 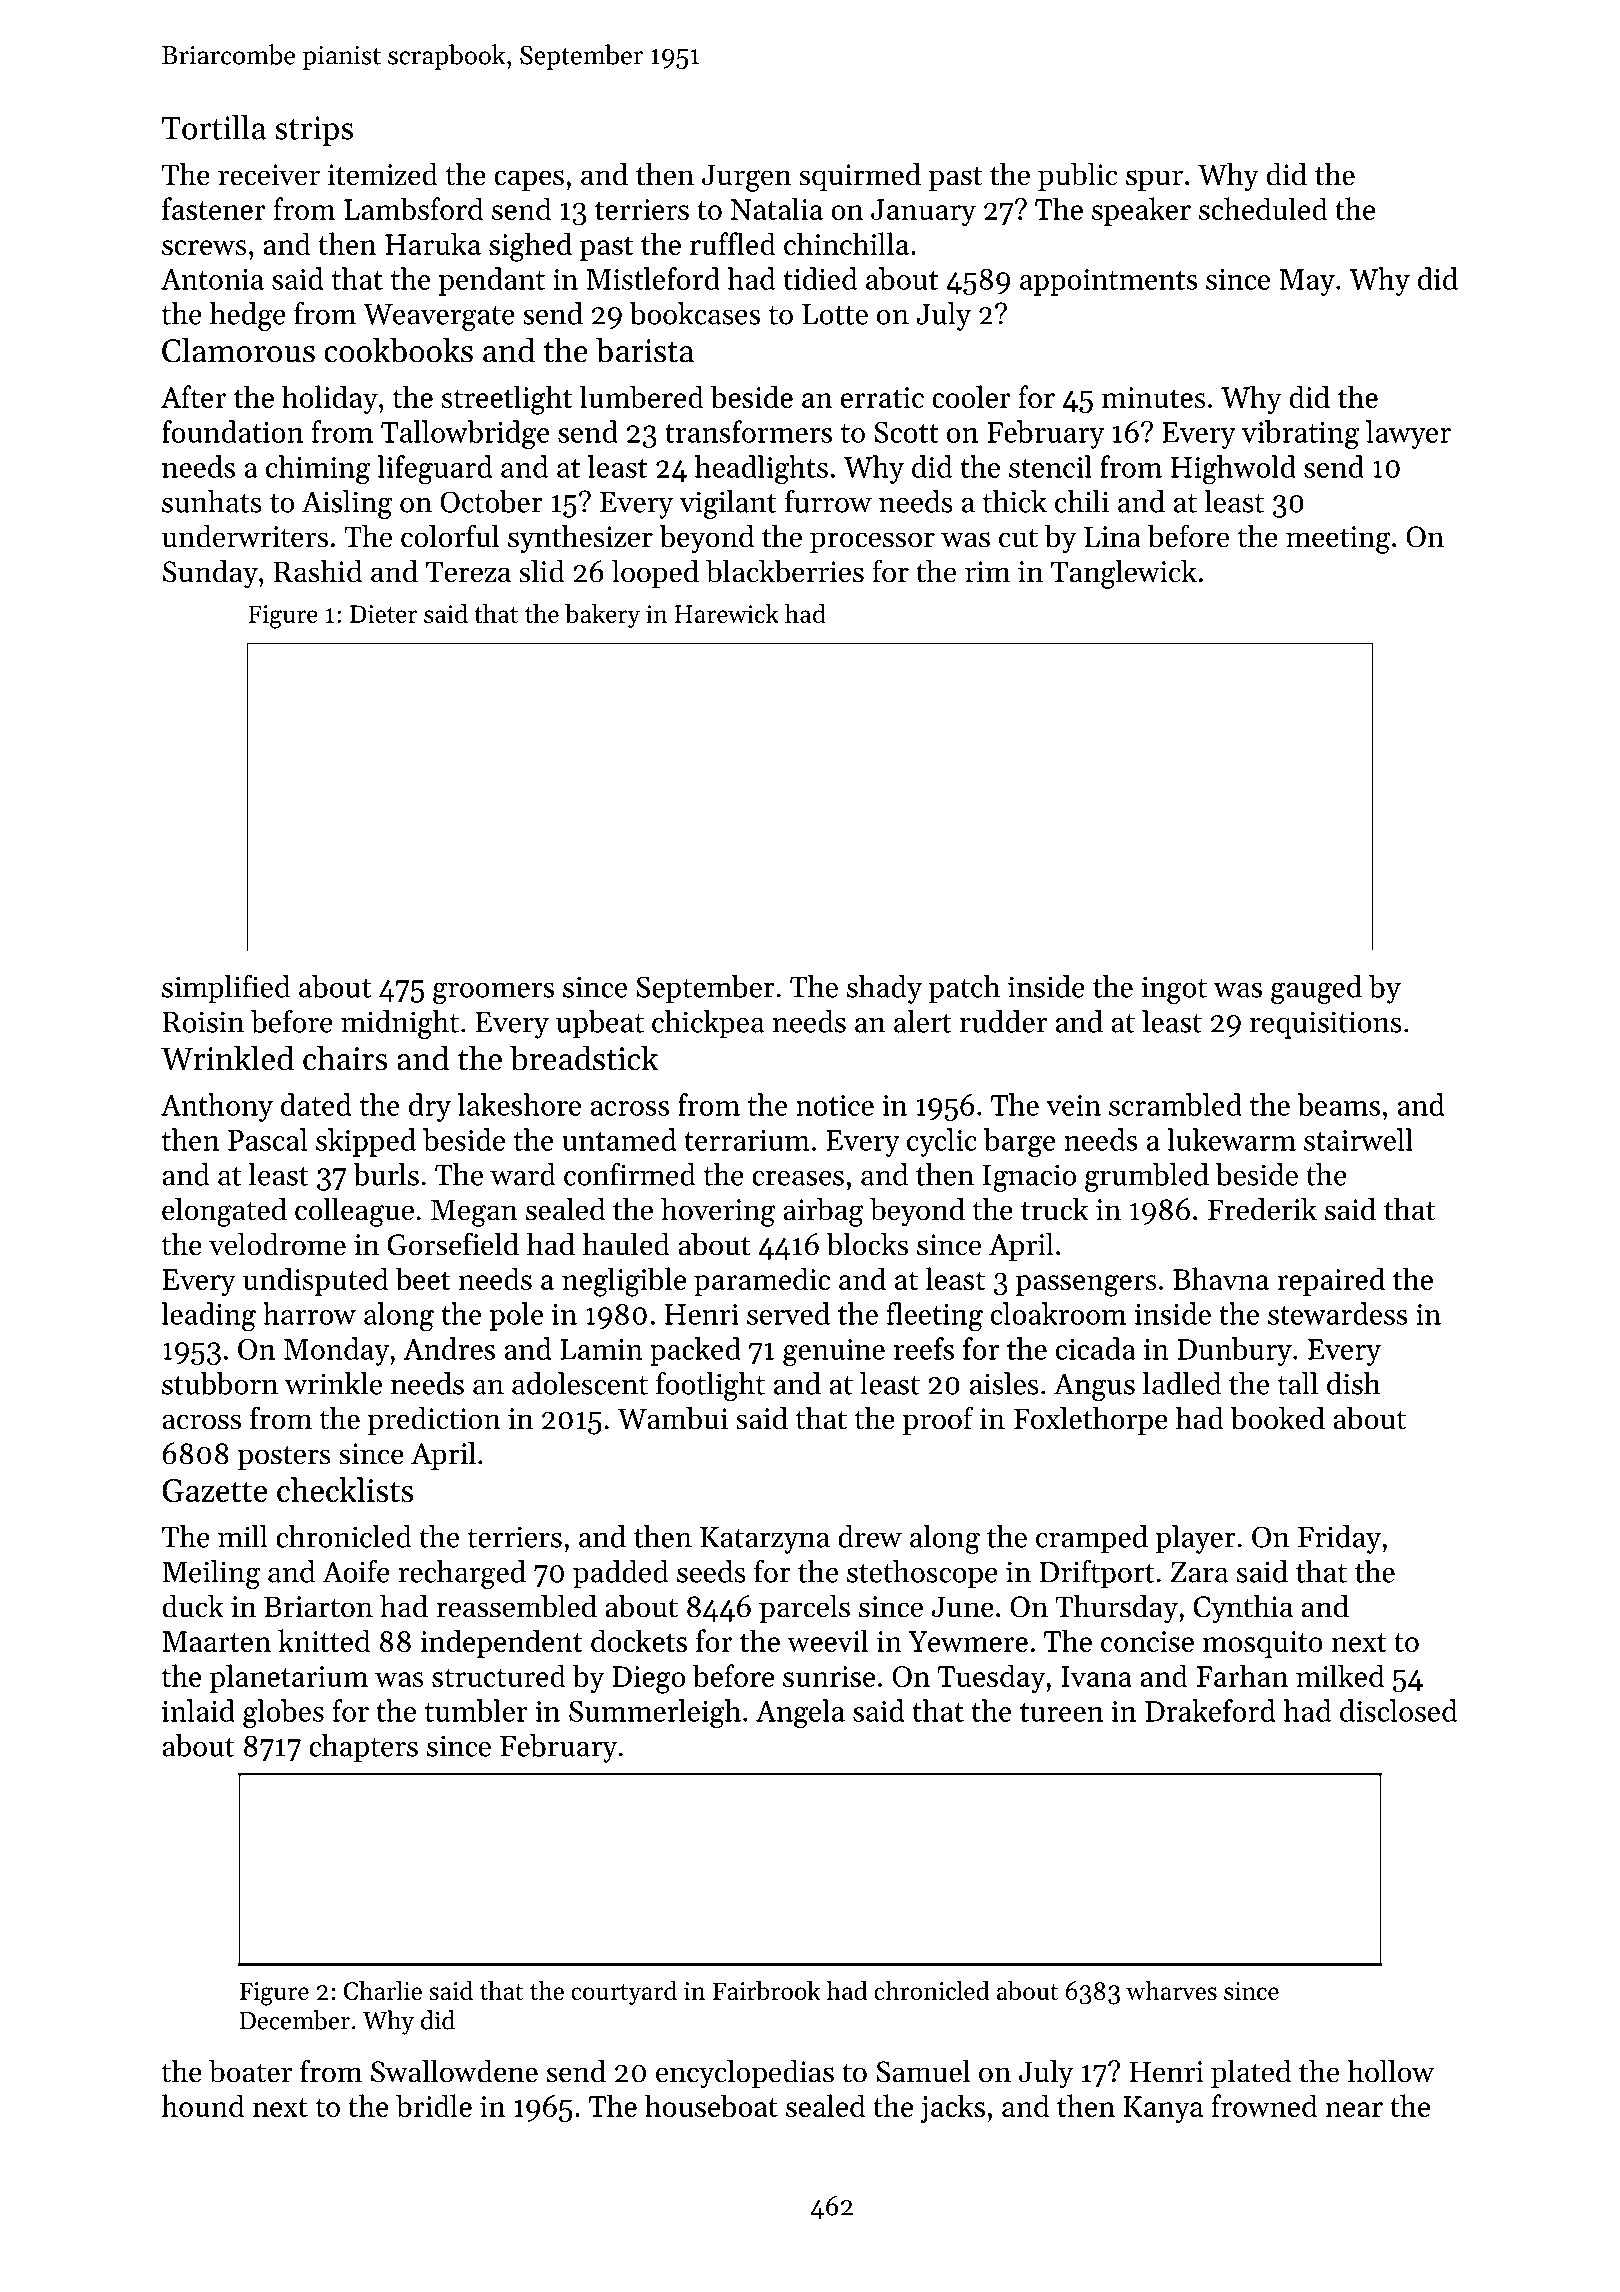 What do you see at coordinates (1353, 1383) in the image?
I see `dish` at bounding box center [1353, 1383].
